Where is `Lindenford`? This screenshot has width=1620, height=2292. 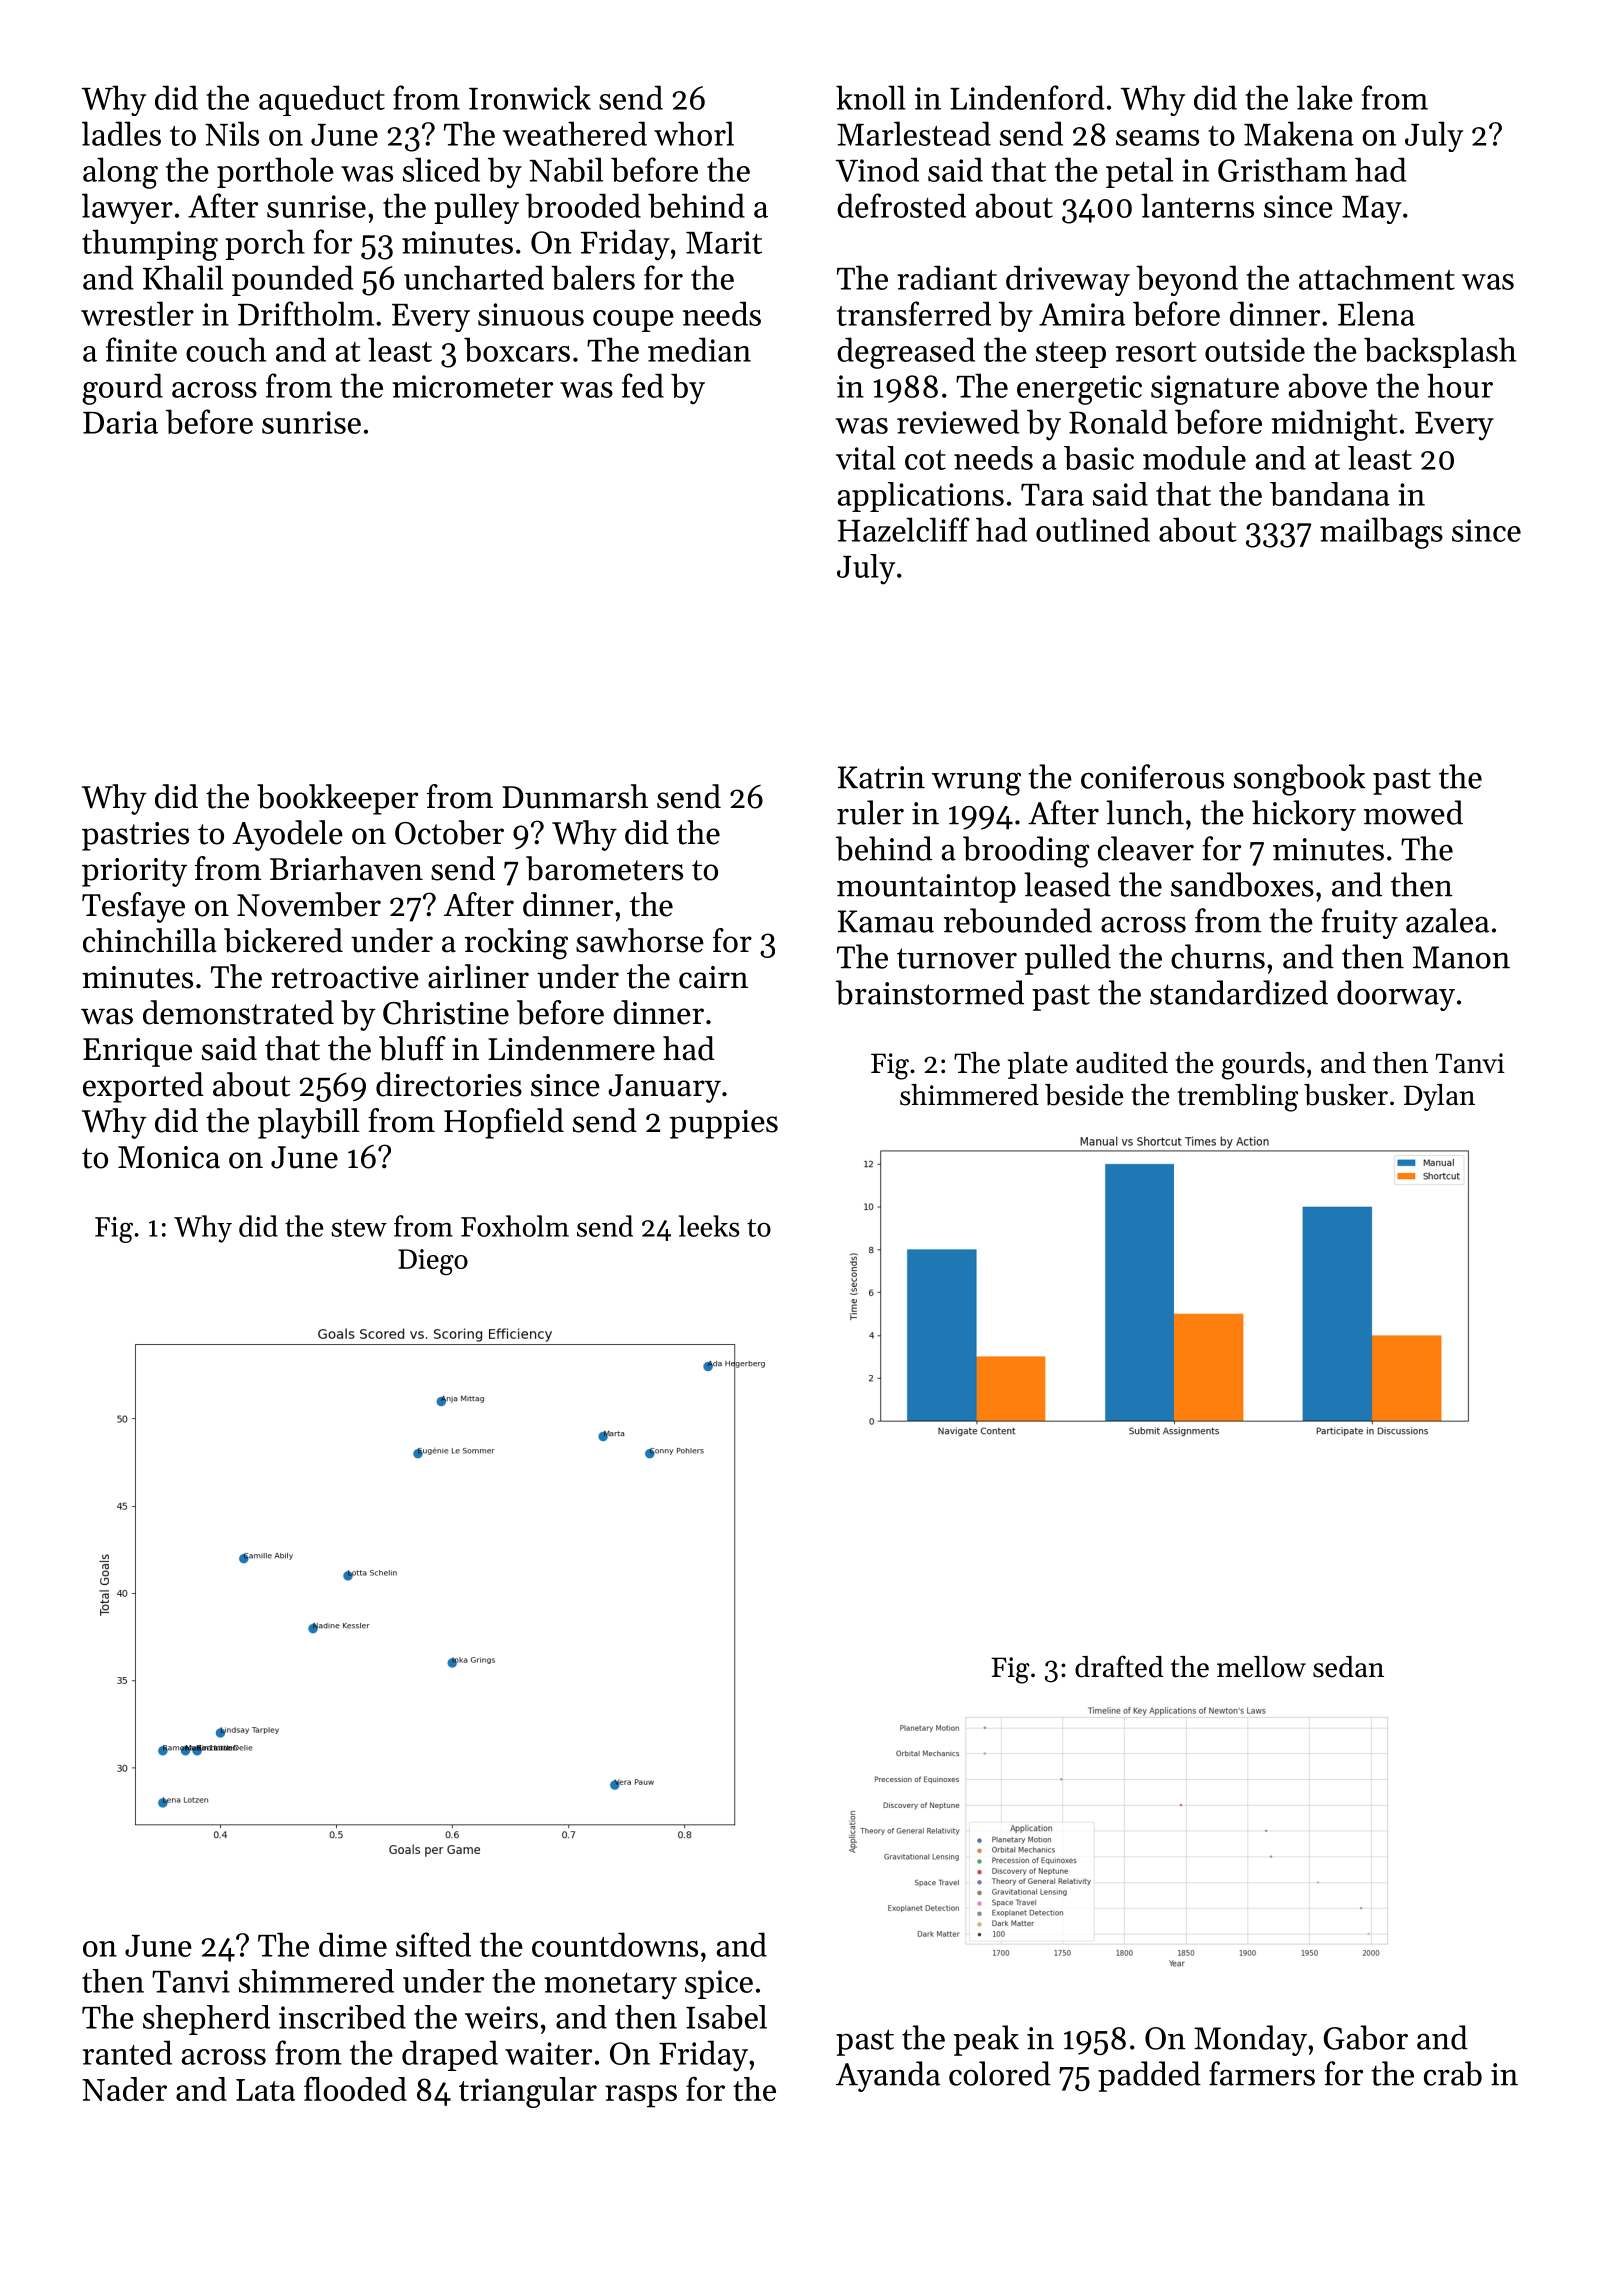
Lindenford is located at coordinates (1027, 97).
